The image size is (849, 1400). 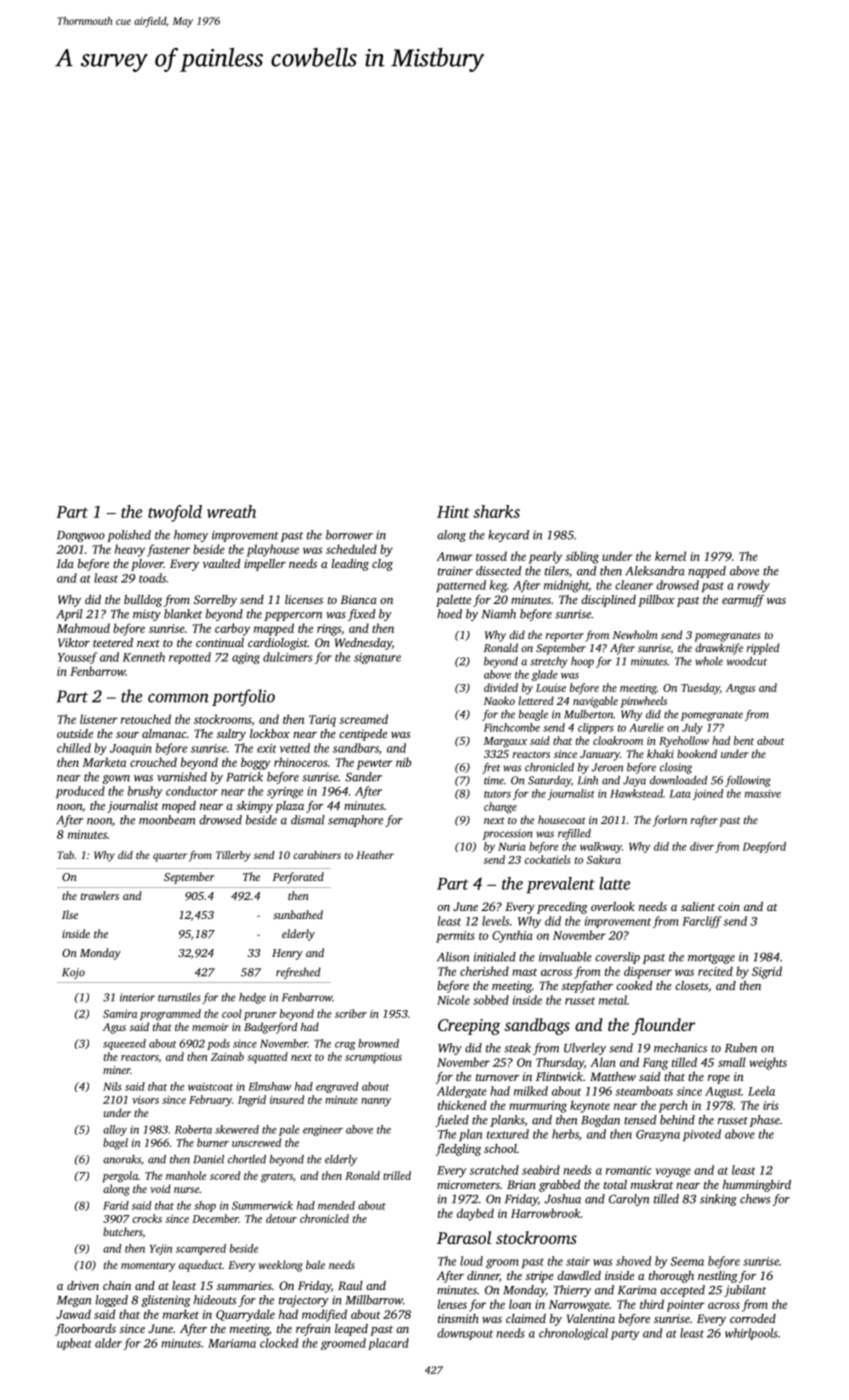 I want to click on wreath, so click(x=231, y=511).
